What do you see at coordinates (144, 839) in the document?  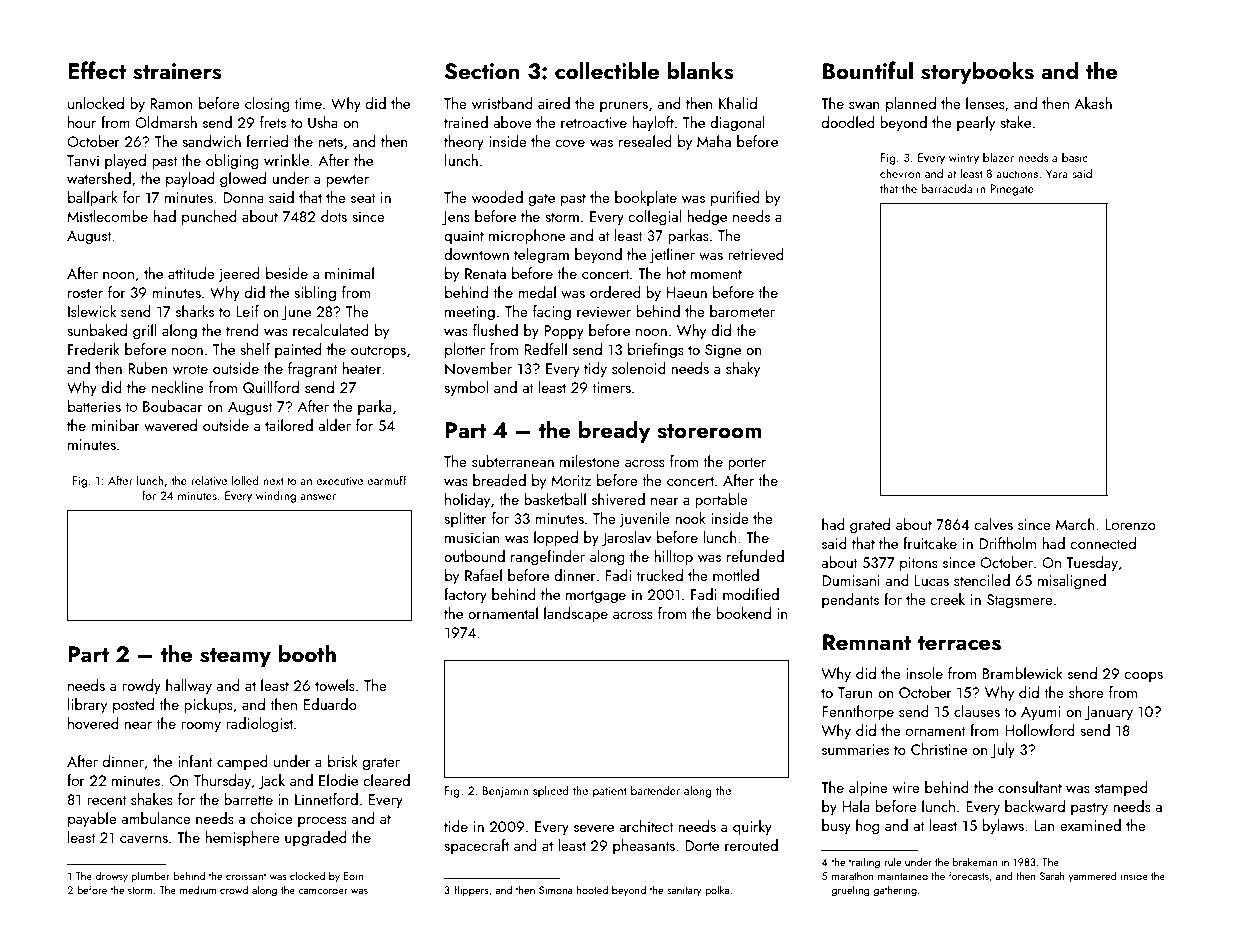 I see `caverns` at bounding box center [144, 839].
